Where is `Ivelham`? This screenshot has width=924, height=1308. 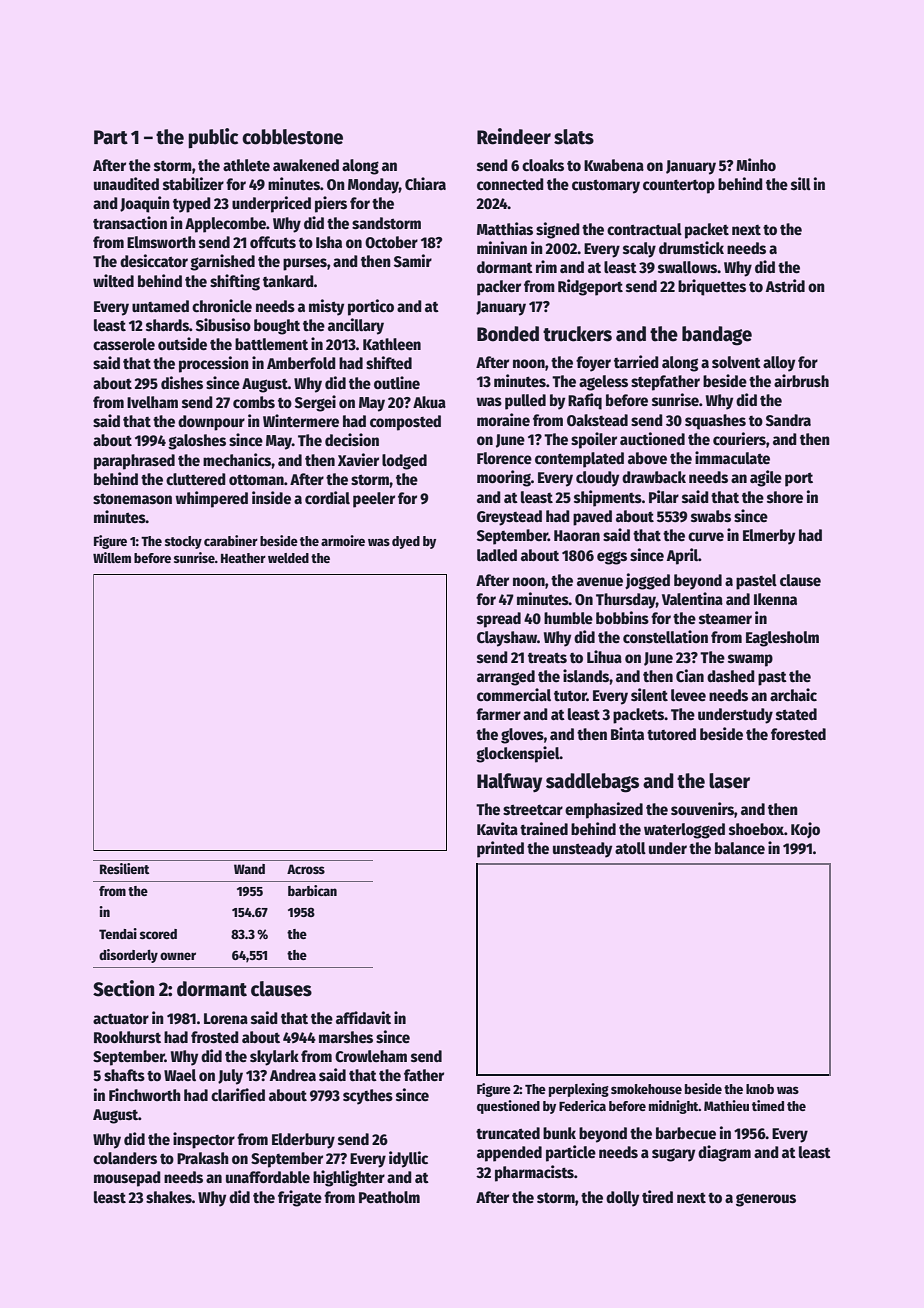
Ivelham is located at coordinates (152, 402).
